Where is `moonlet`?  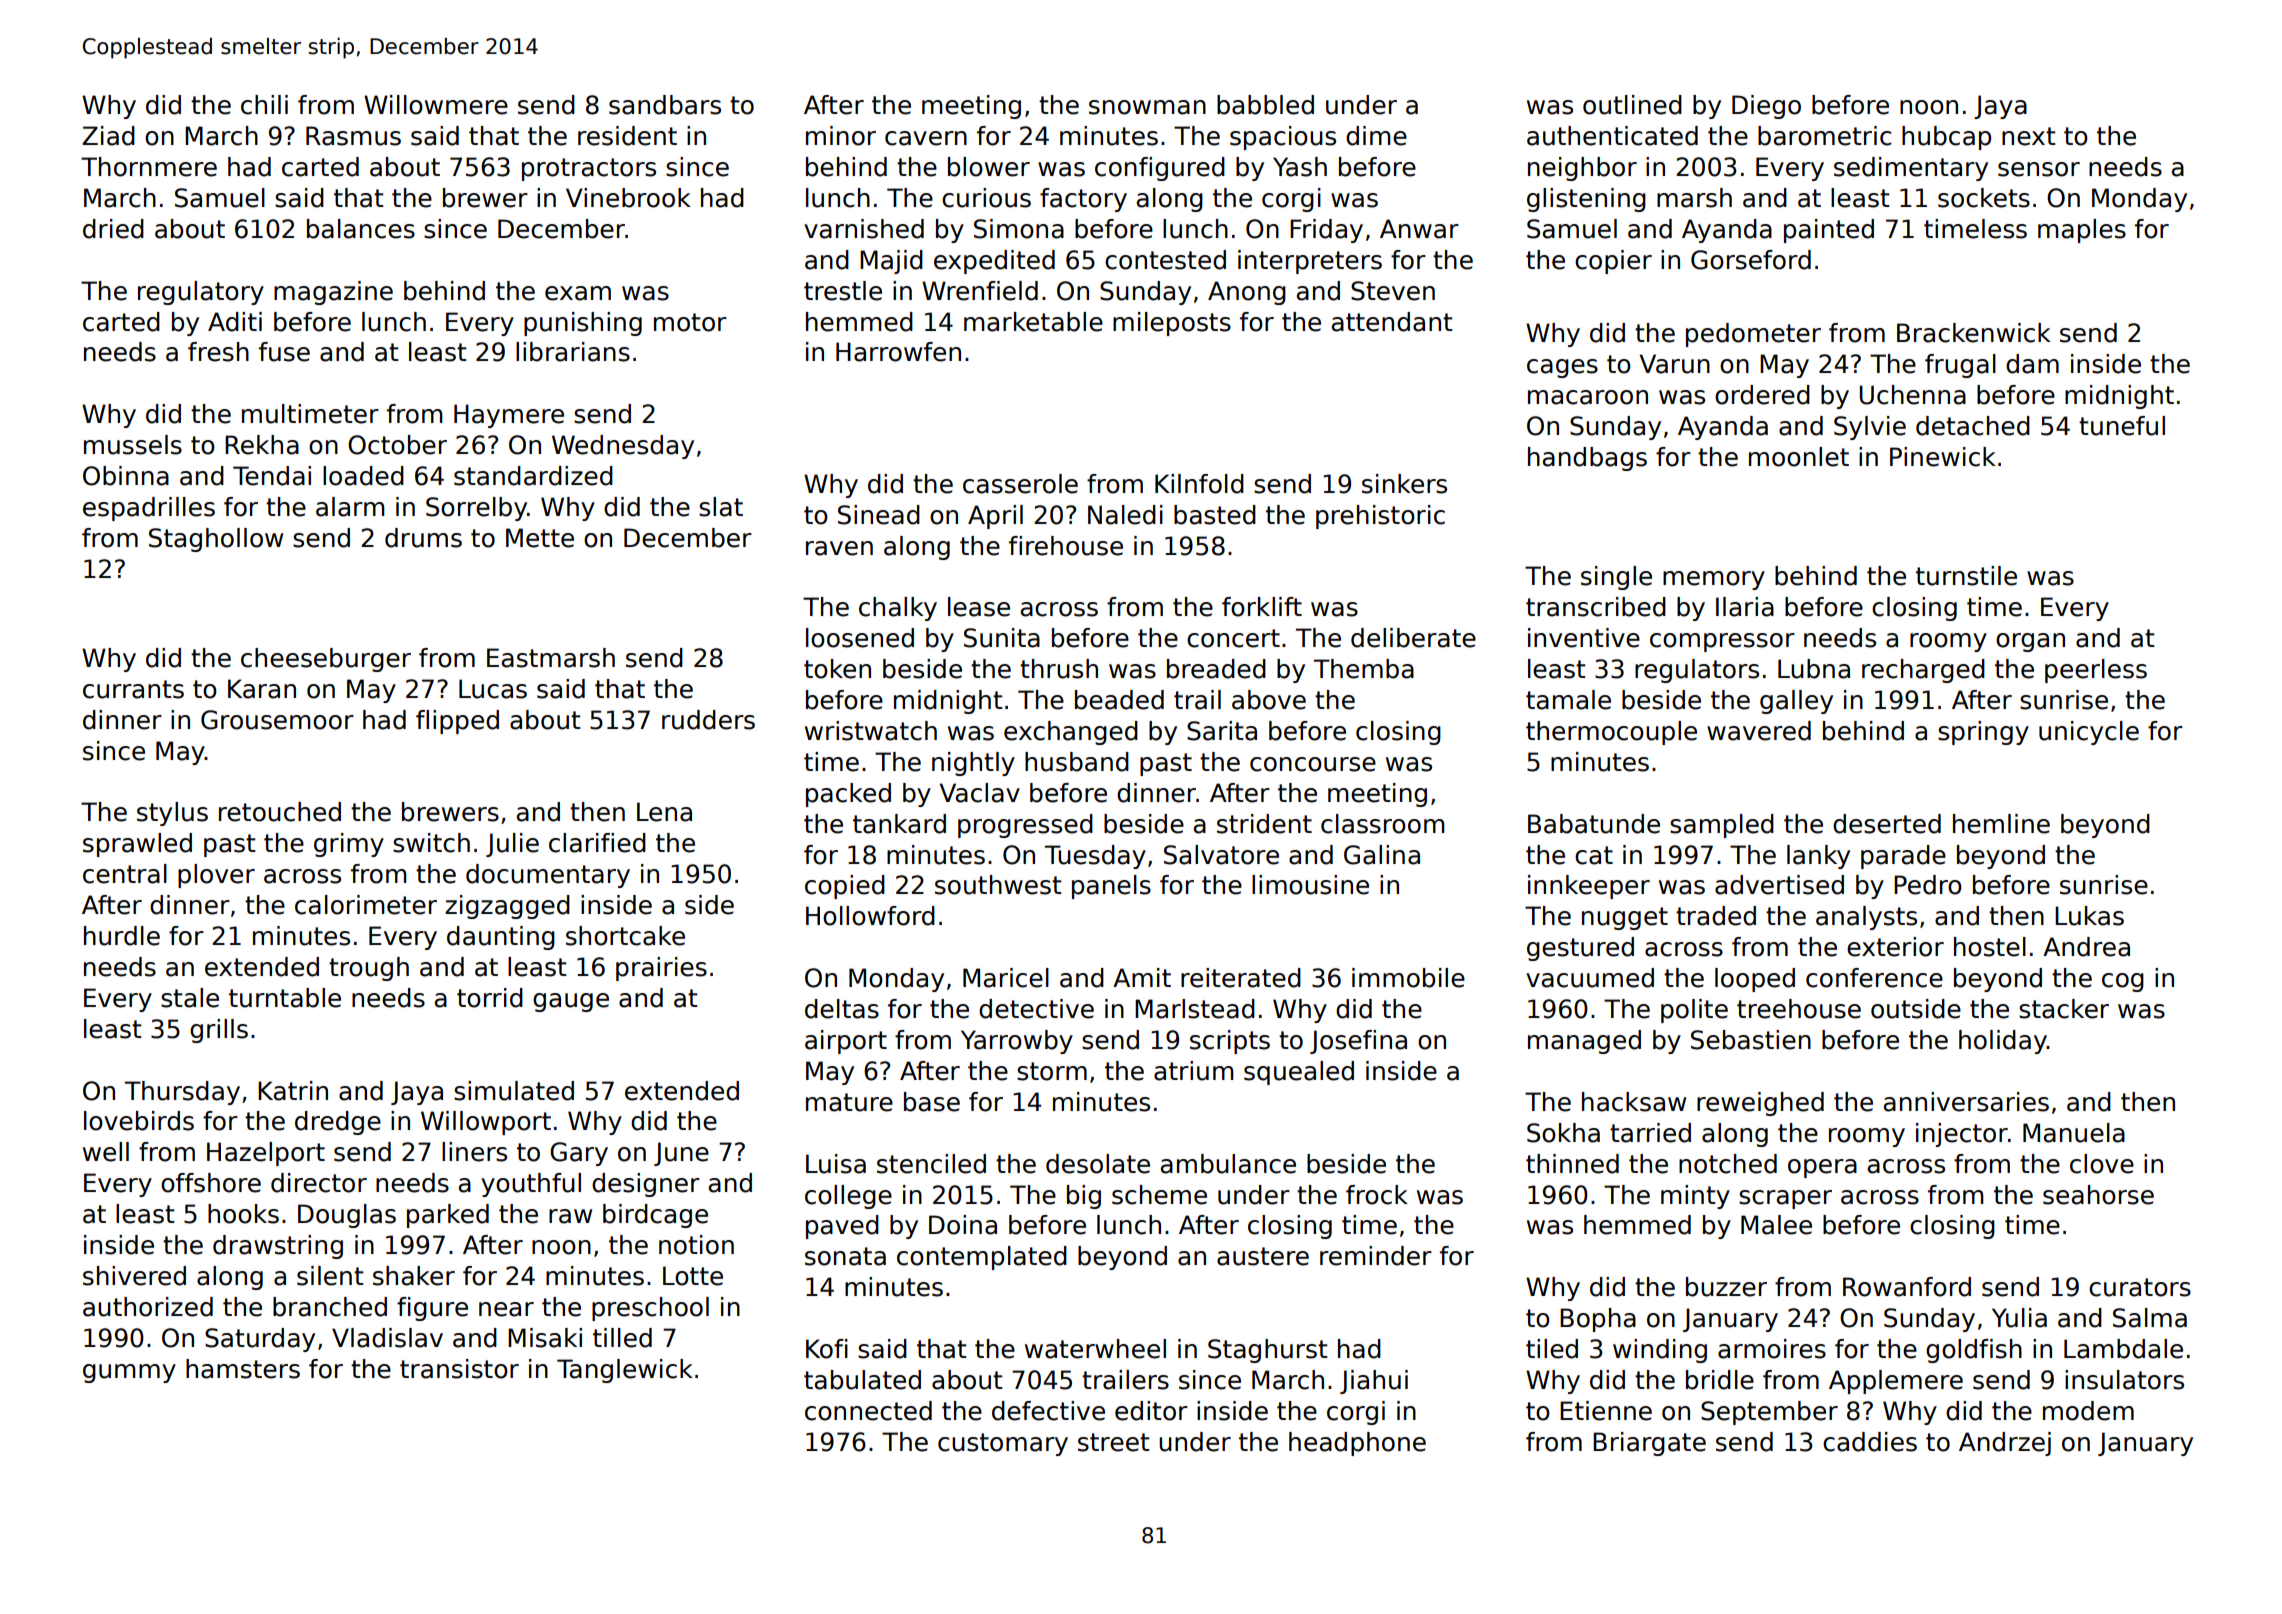
moonlet is located at coordinates (1799, 457).
